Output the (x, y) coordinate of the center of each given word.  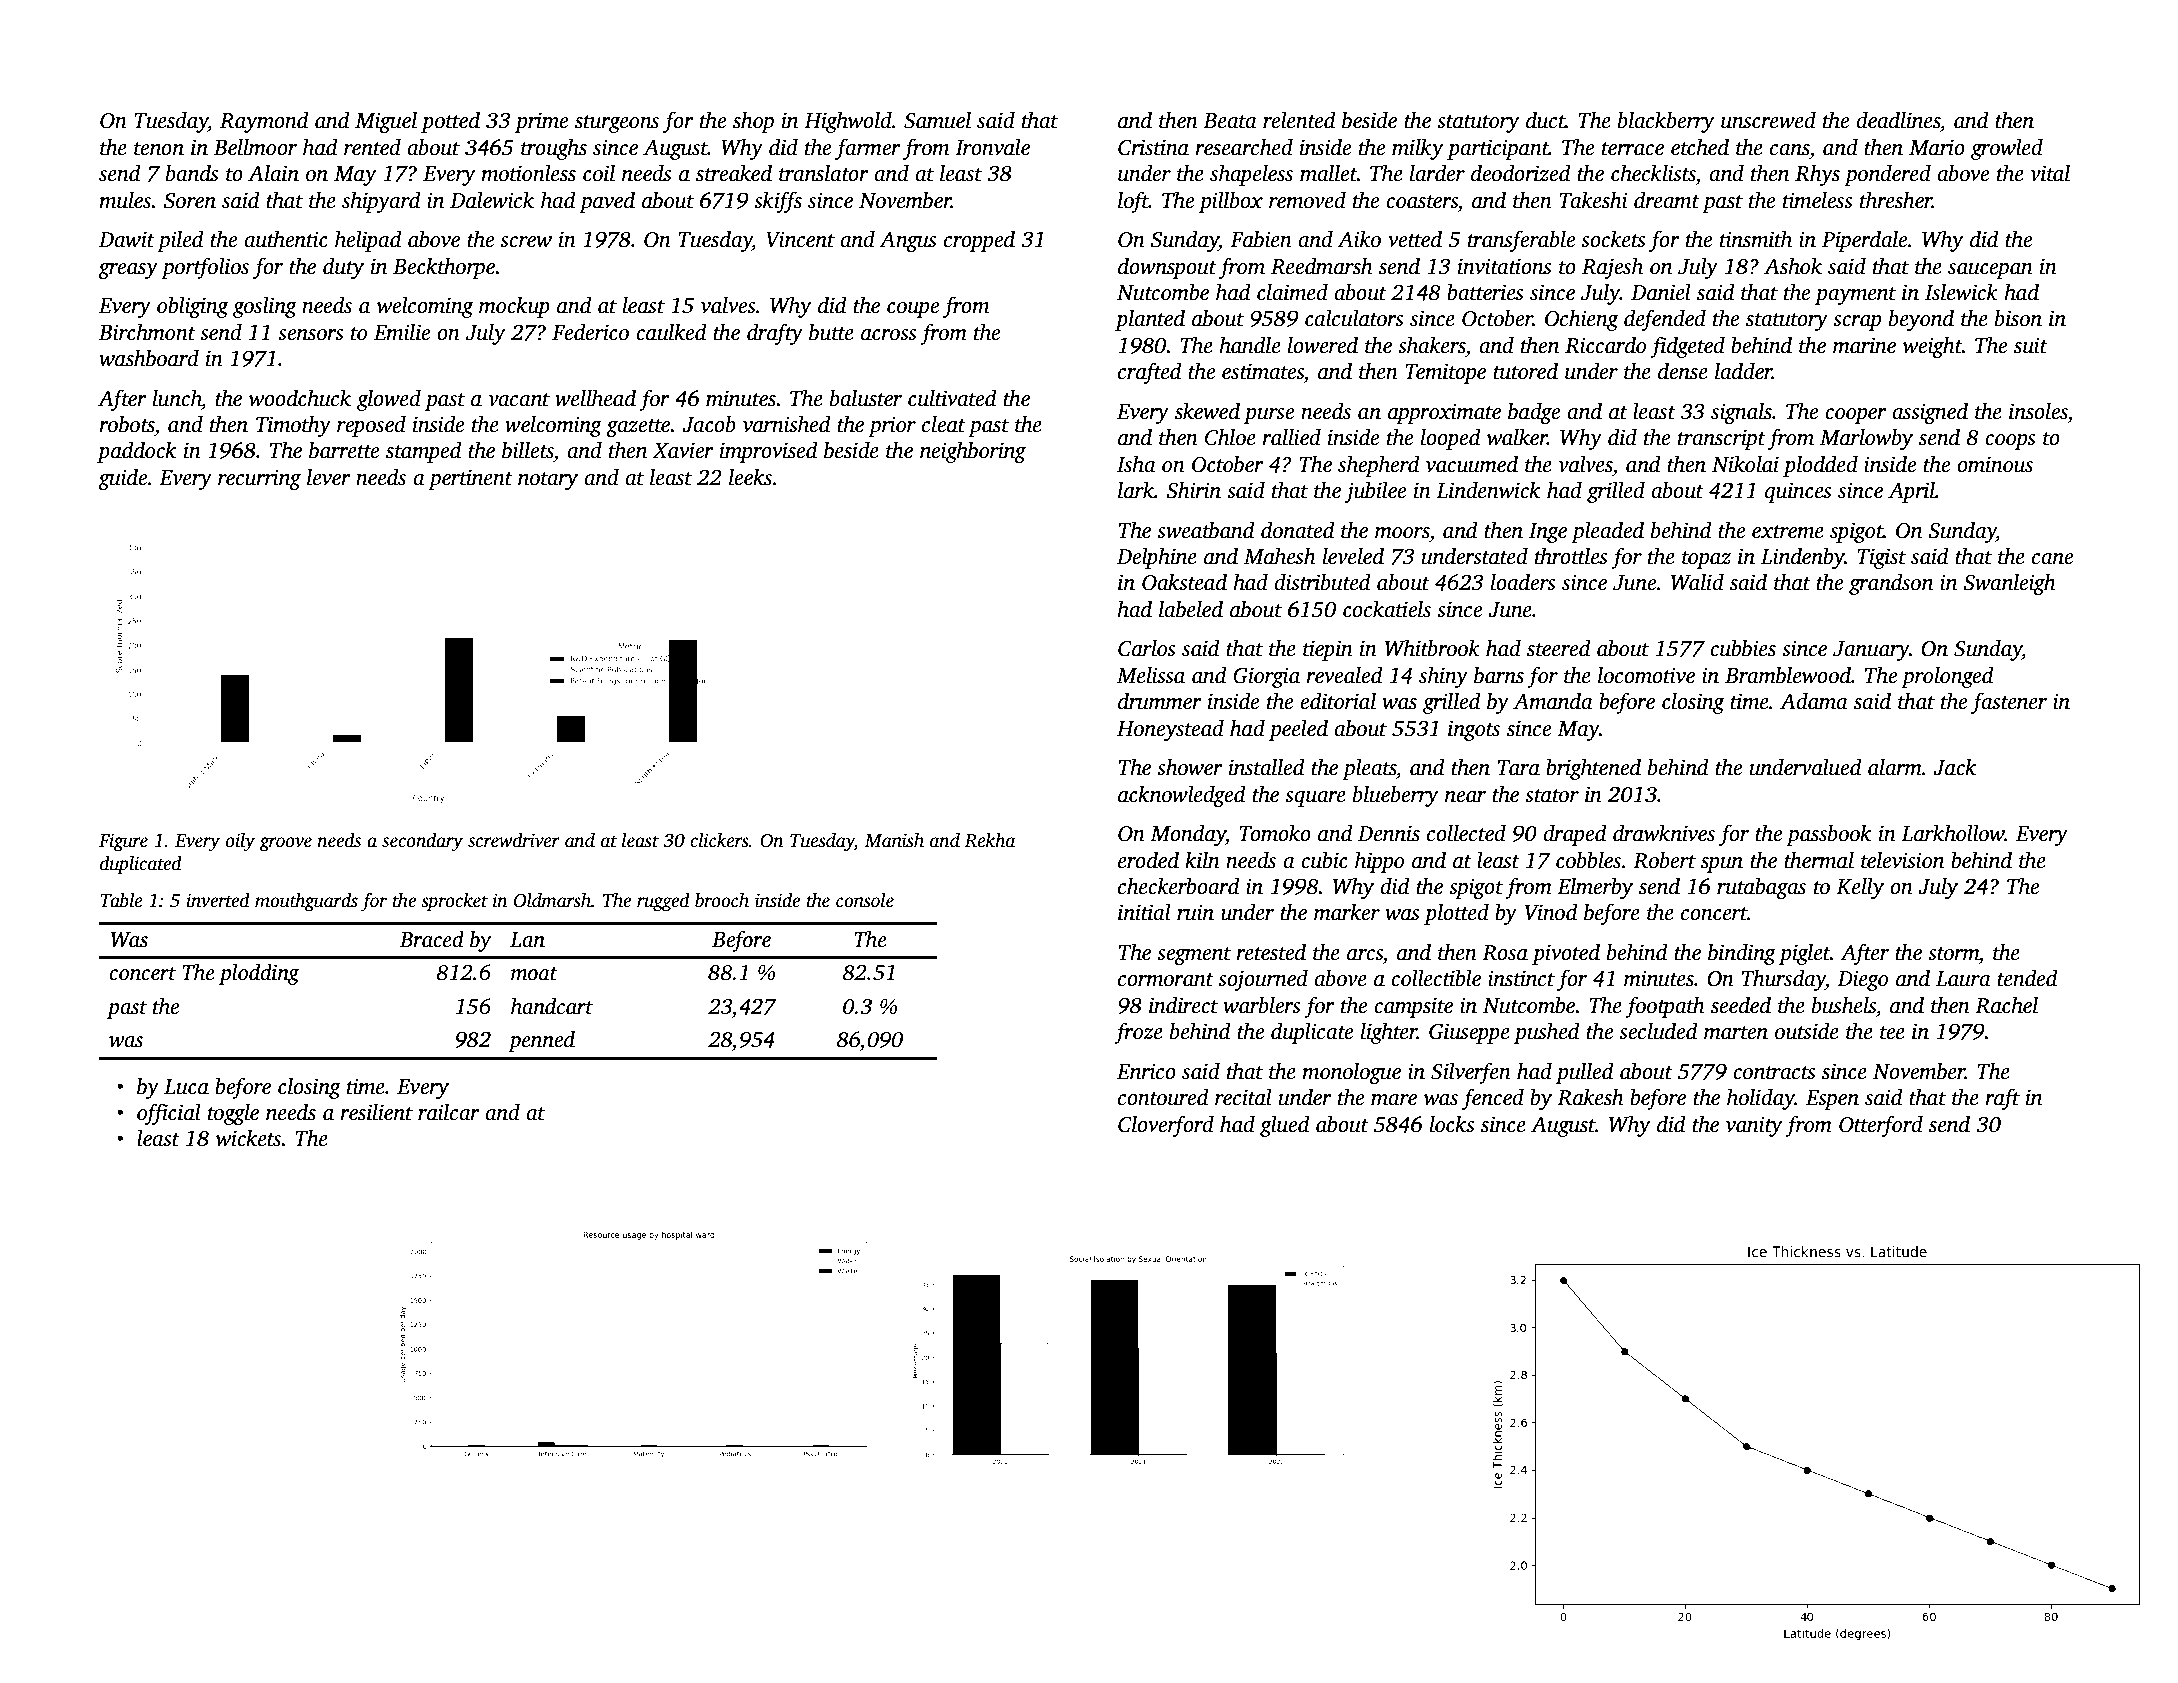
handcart (552, 1006)
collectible (1436, 978)
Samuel (937, 120)
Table (121, 900)
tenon (159, 149)
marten (1736, 1033)
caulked (671, 332)
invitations (1505, 266)
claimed (1292, 292)
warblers (1262, 1005)
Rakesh (1590, 1097)
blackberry (1666, 122)
